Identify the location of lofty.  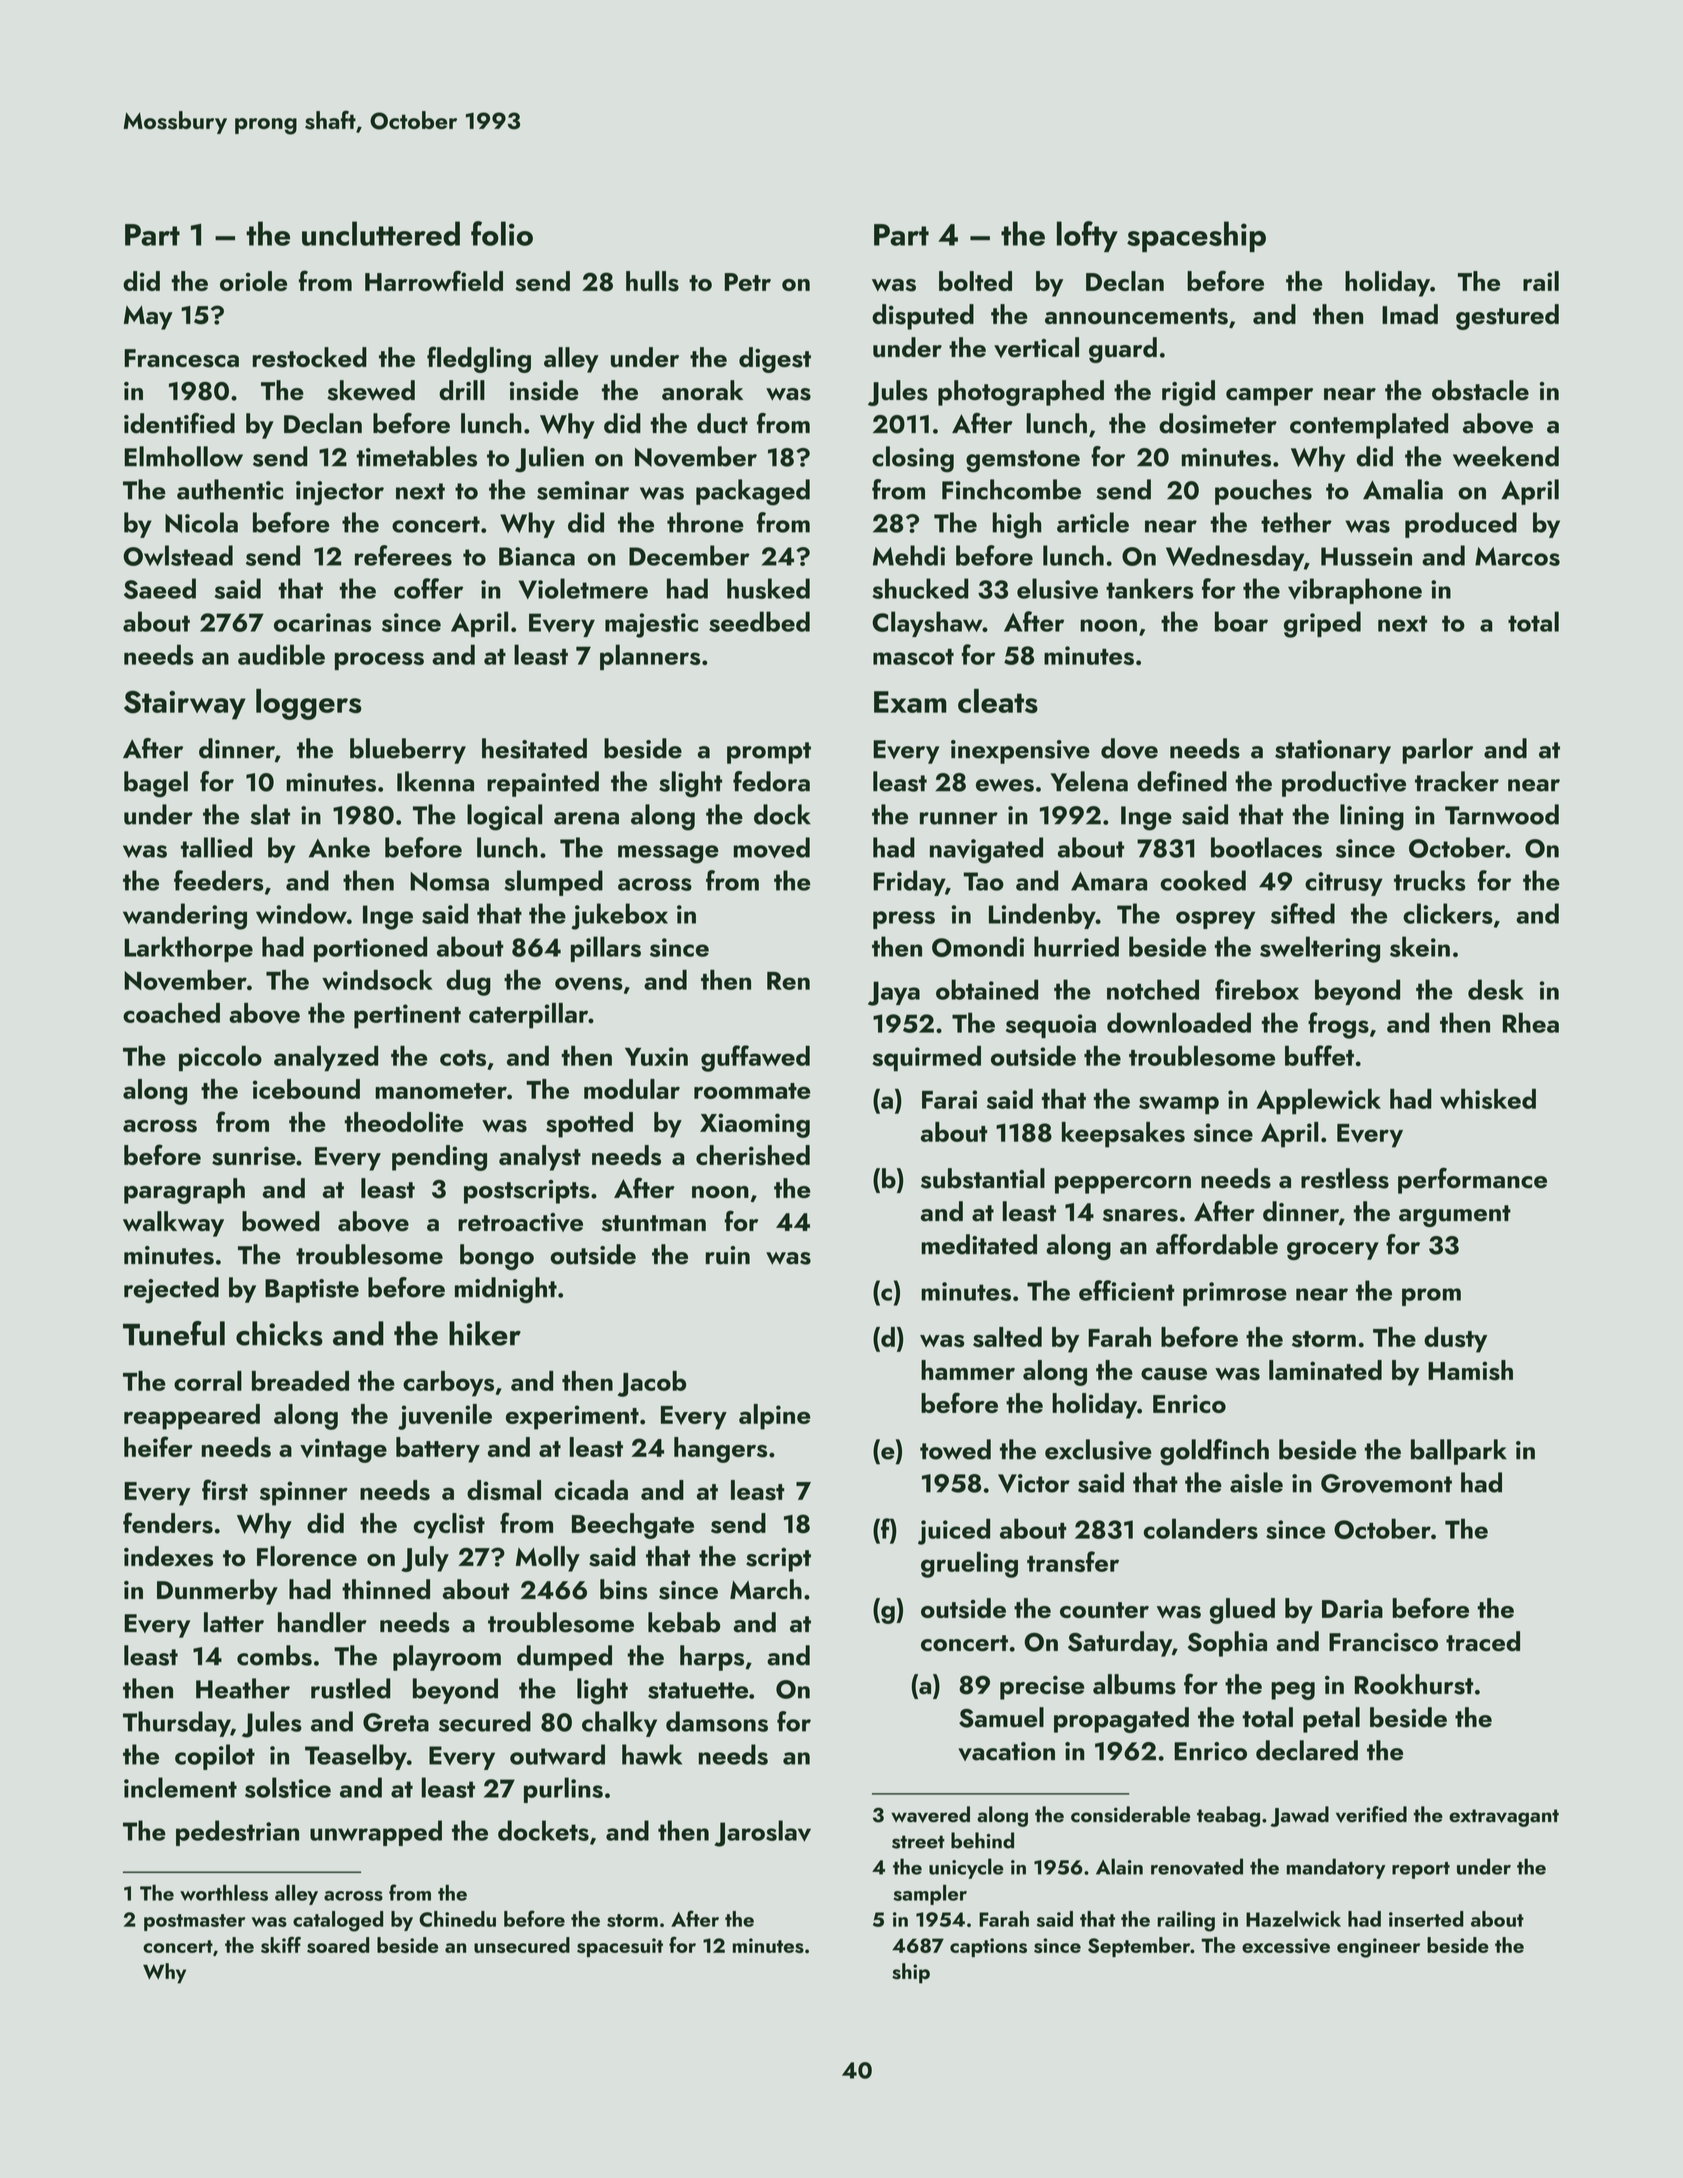
(1087, 236).
